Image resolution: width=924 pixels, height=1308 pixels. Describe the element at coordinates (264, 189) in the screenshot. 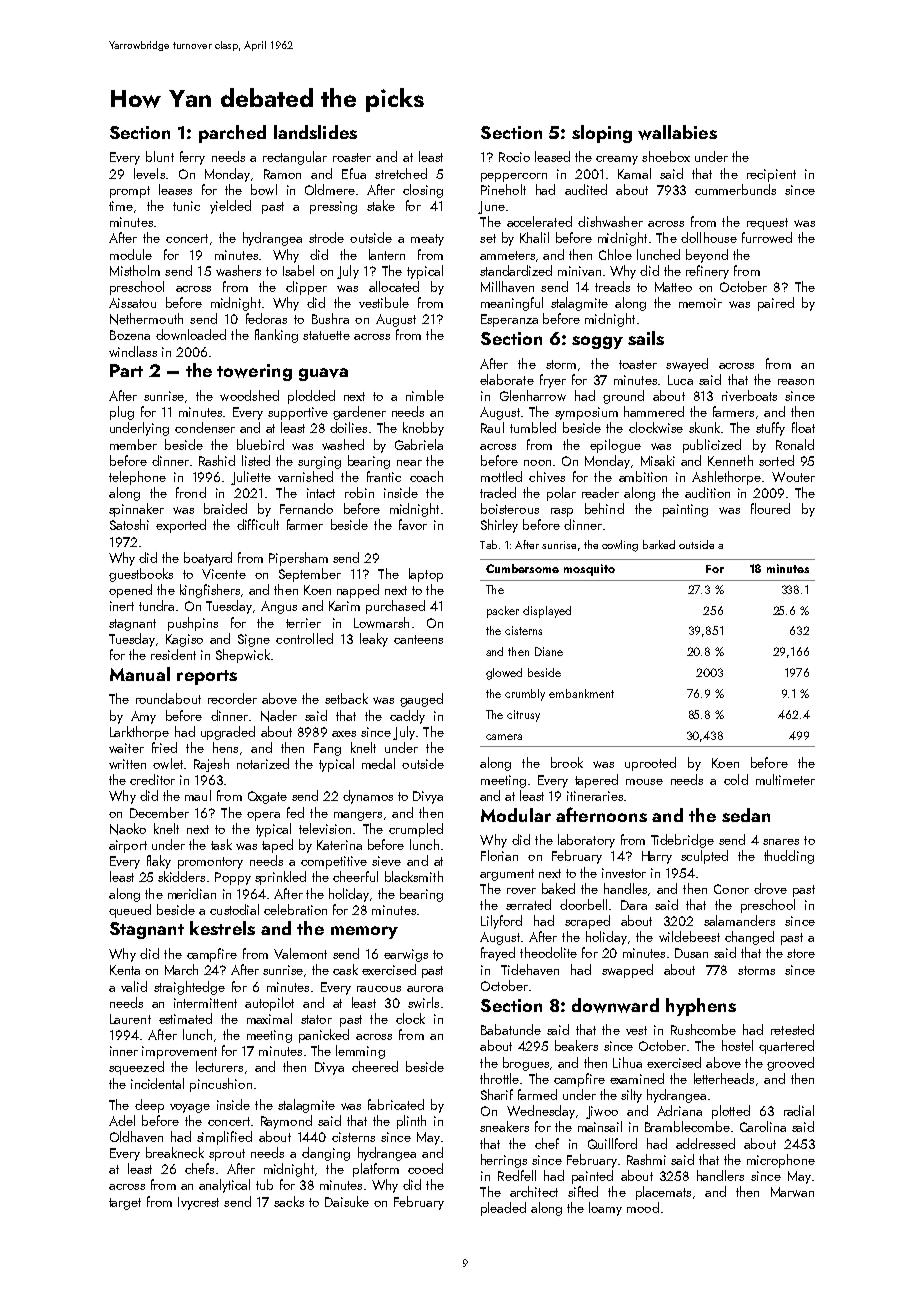

I see `bowl` at that location.
